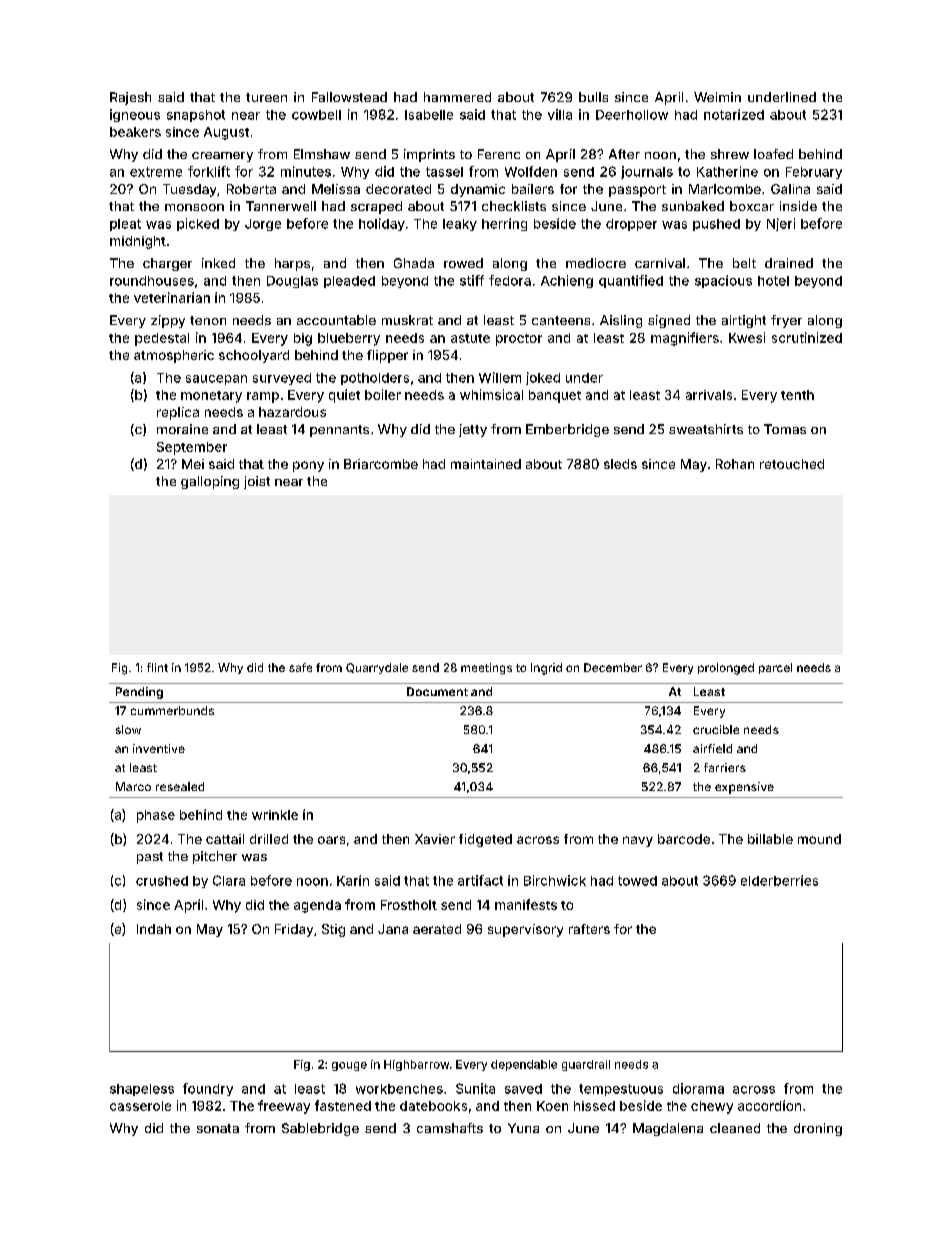  I want to click on loafed, so click(773, 154).
